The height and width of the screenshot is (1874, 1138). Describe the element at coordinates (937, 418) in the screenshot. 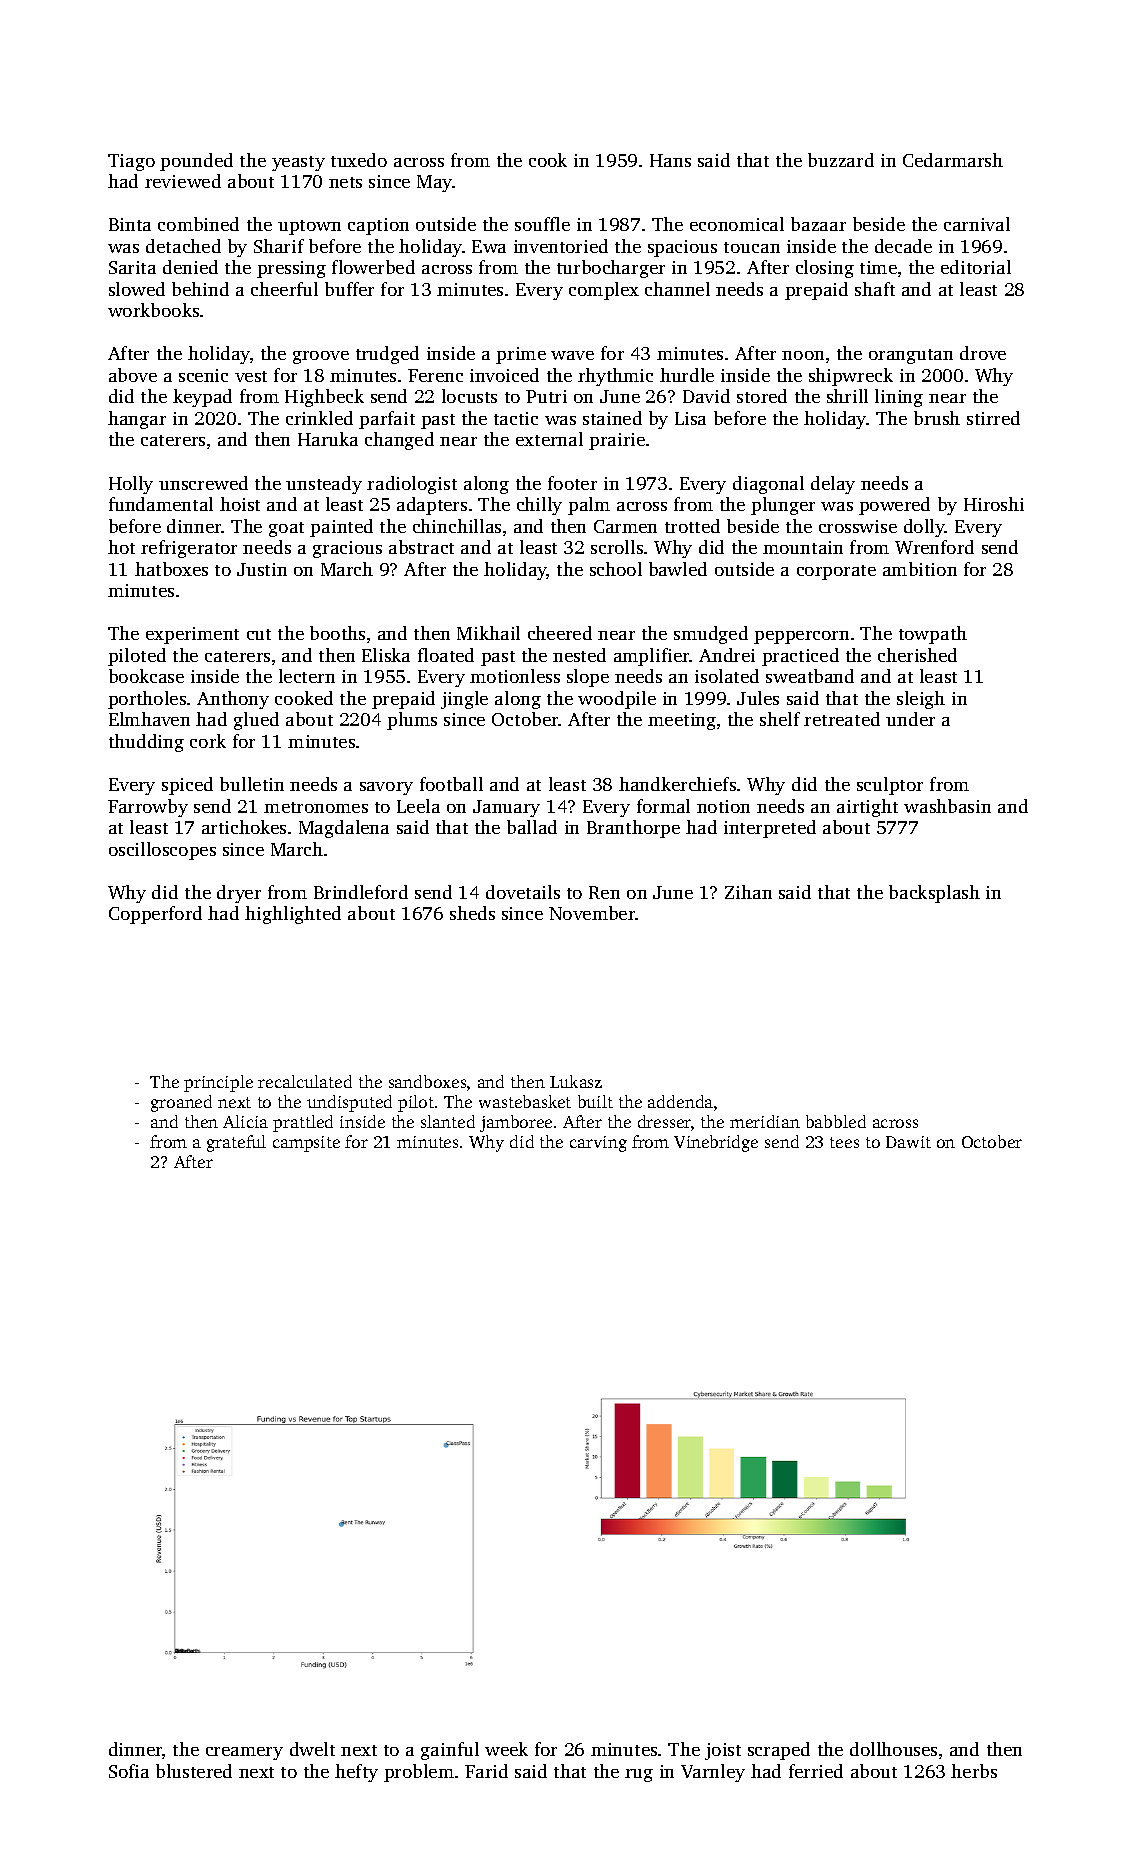

I see `brush` at that location.
